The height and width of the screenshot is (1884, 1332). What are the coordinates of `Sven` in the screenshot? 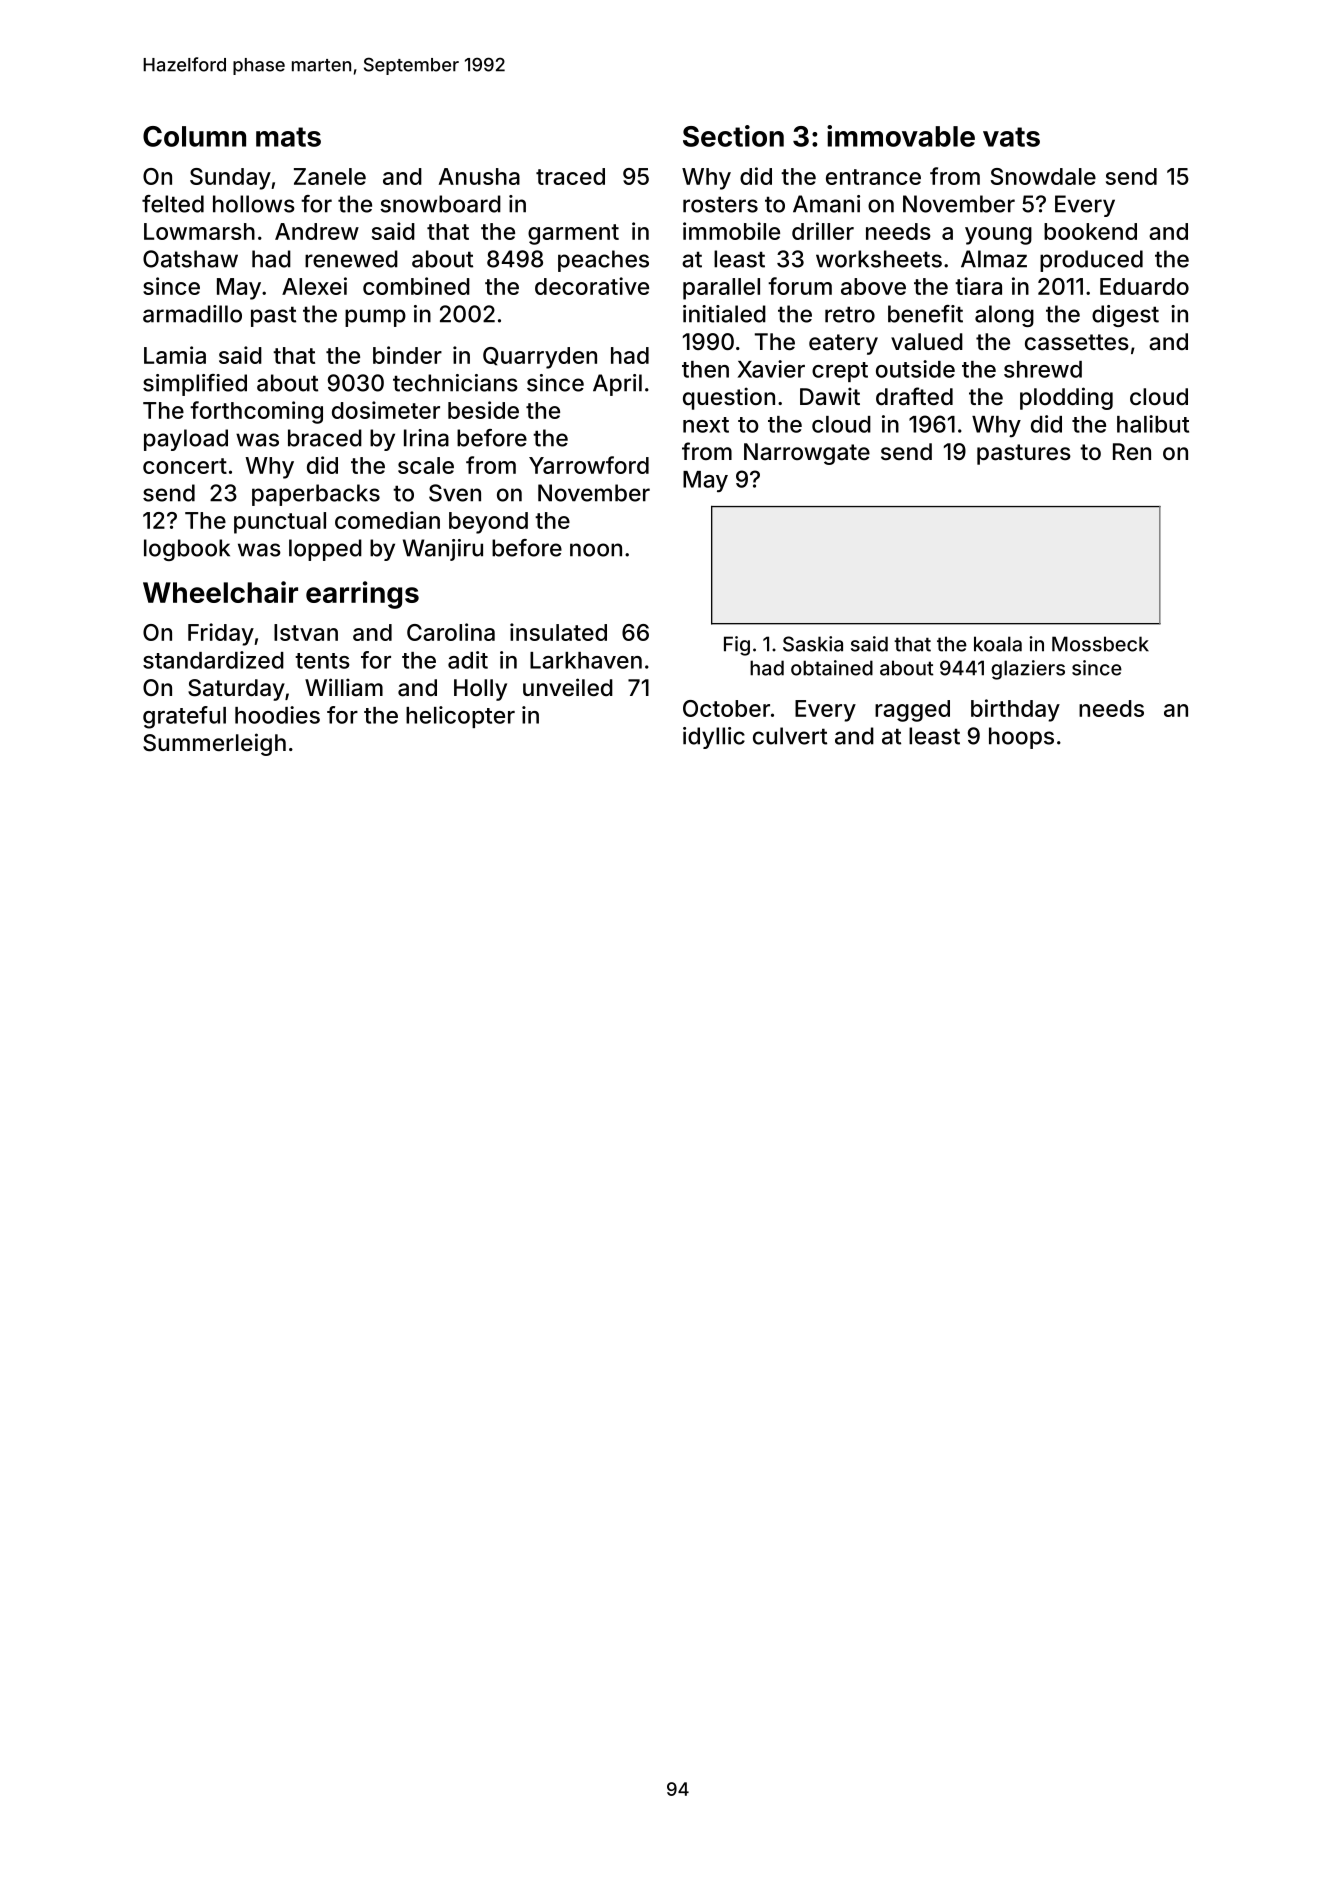 It's located at (455, 493).
